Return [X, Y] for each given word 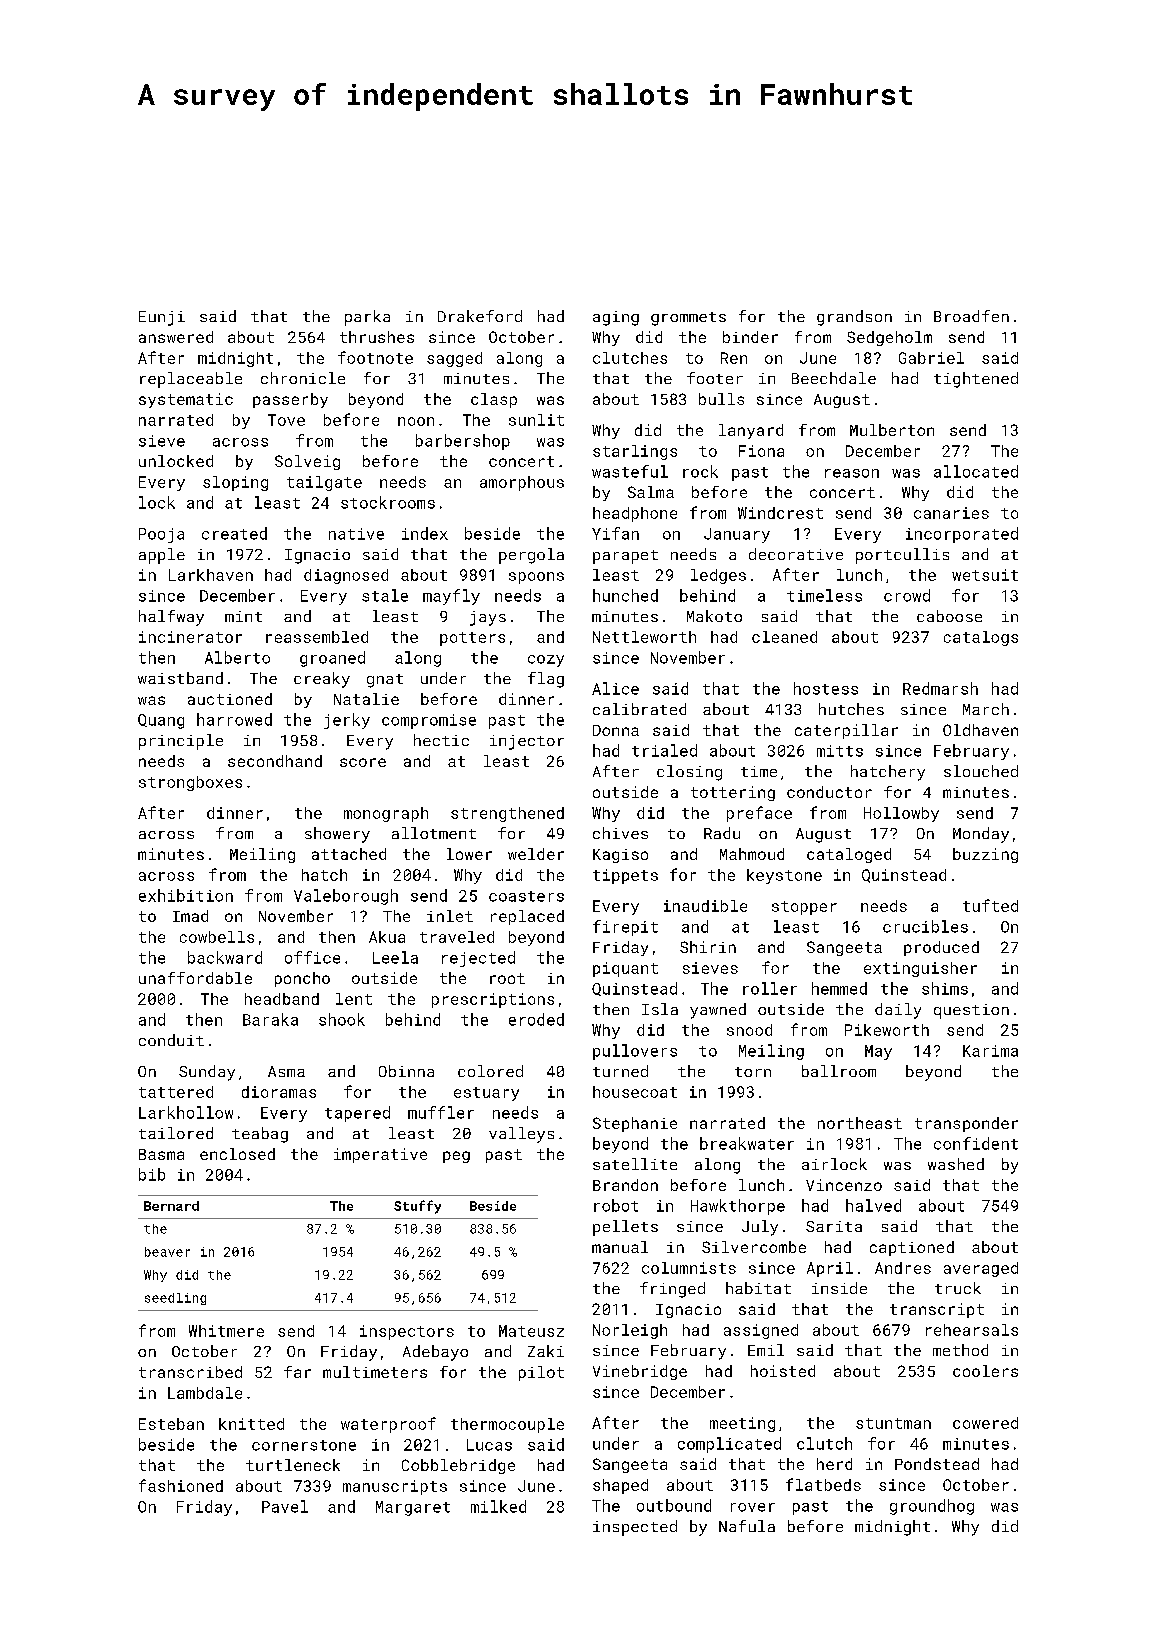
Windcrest [780, 513]
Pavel [285, 1506]
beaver [167, 1252]
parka [367, 318]
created [234, 533]
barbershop [463, 442]
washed [956, 1164]
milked [498, 1506]
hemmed [839, 988]
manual [620, 1247]
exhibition [186, 895]
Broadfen [971, 316]
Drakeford [480, 316]
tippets [625, 876]
